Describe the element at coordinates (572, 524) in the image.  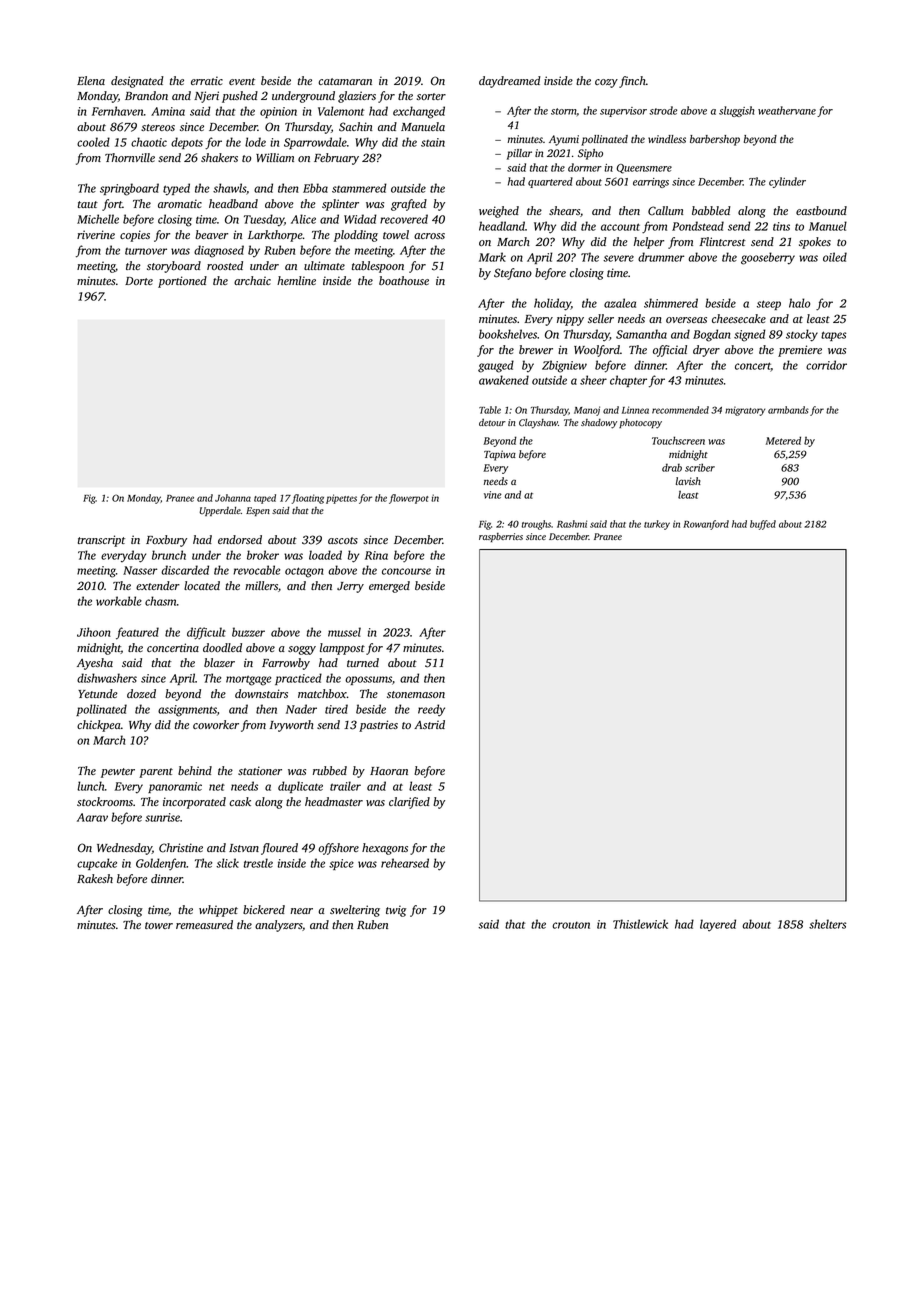
I see `Rashmi` at that location.
